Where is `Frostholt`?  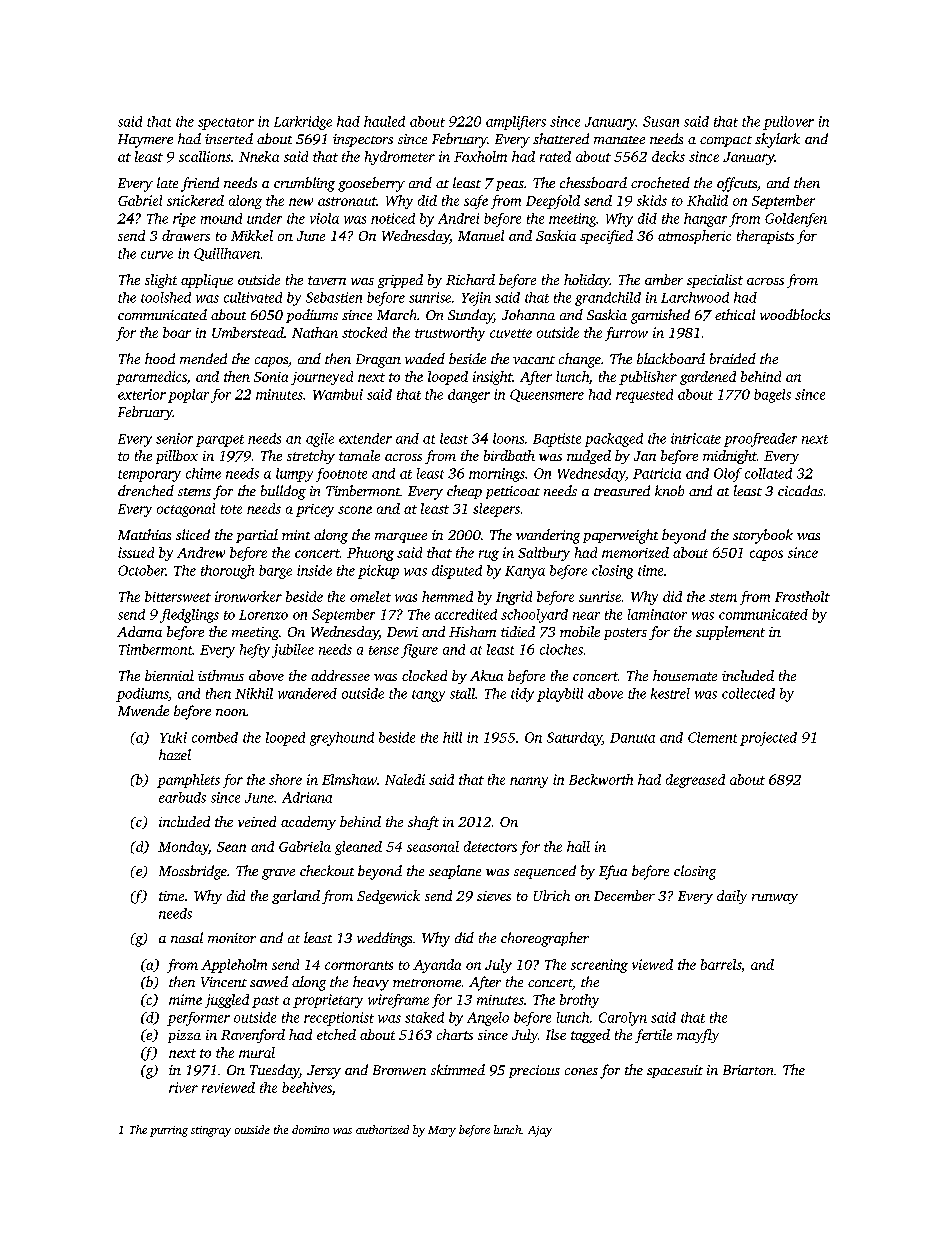
Frostholt is located at coordinates (802, 596).
